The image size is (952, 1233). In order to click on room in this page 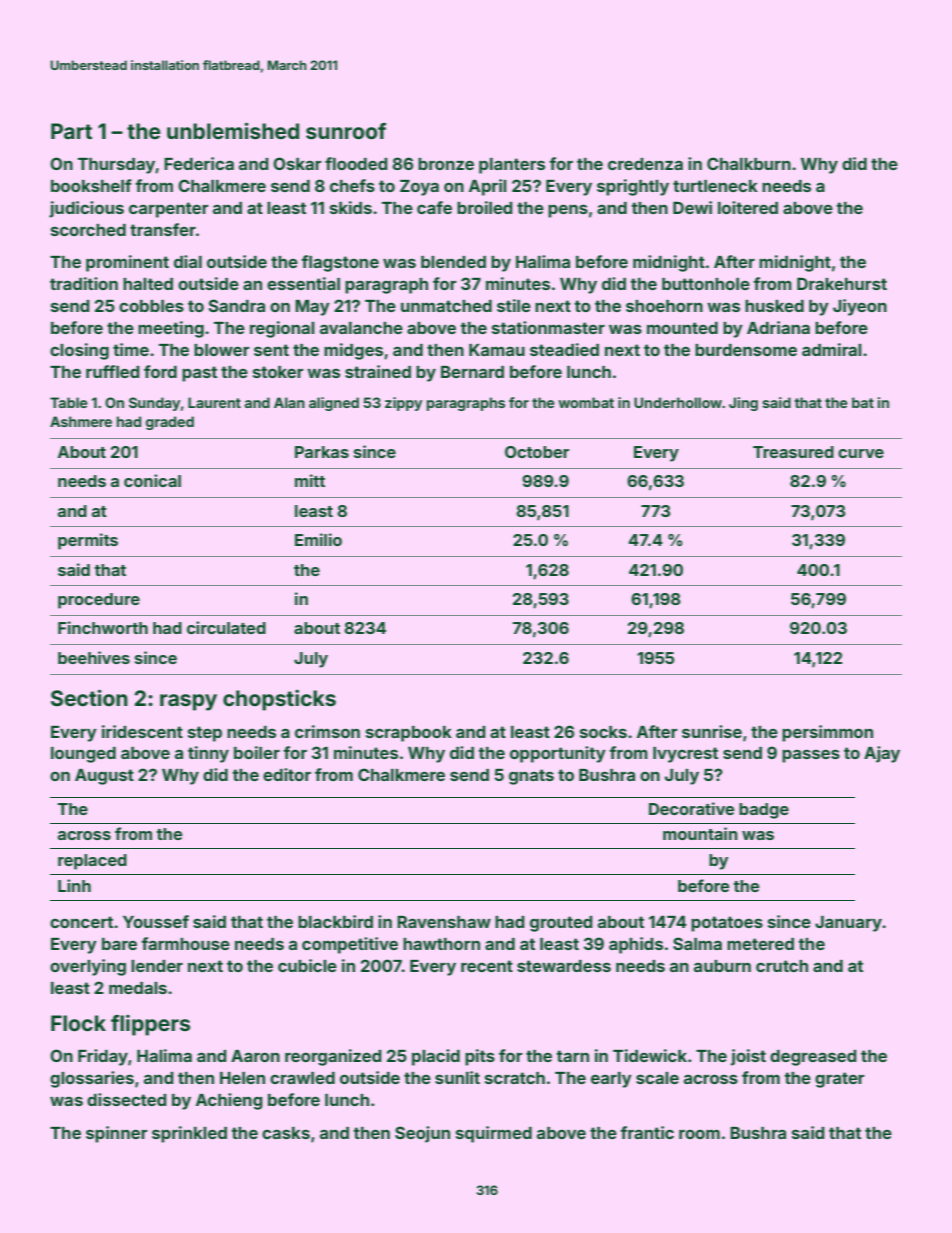, I will do `click(699, 1134)`.
